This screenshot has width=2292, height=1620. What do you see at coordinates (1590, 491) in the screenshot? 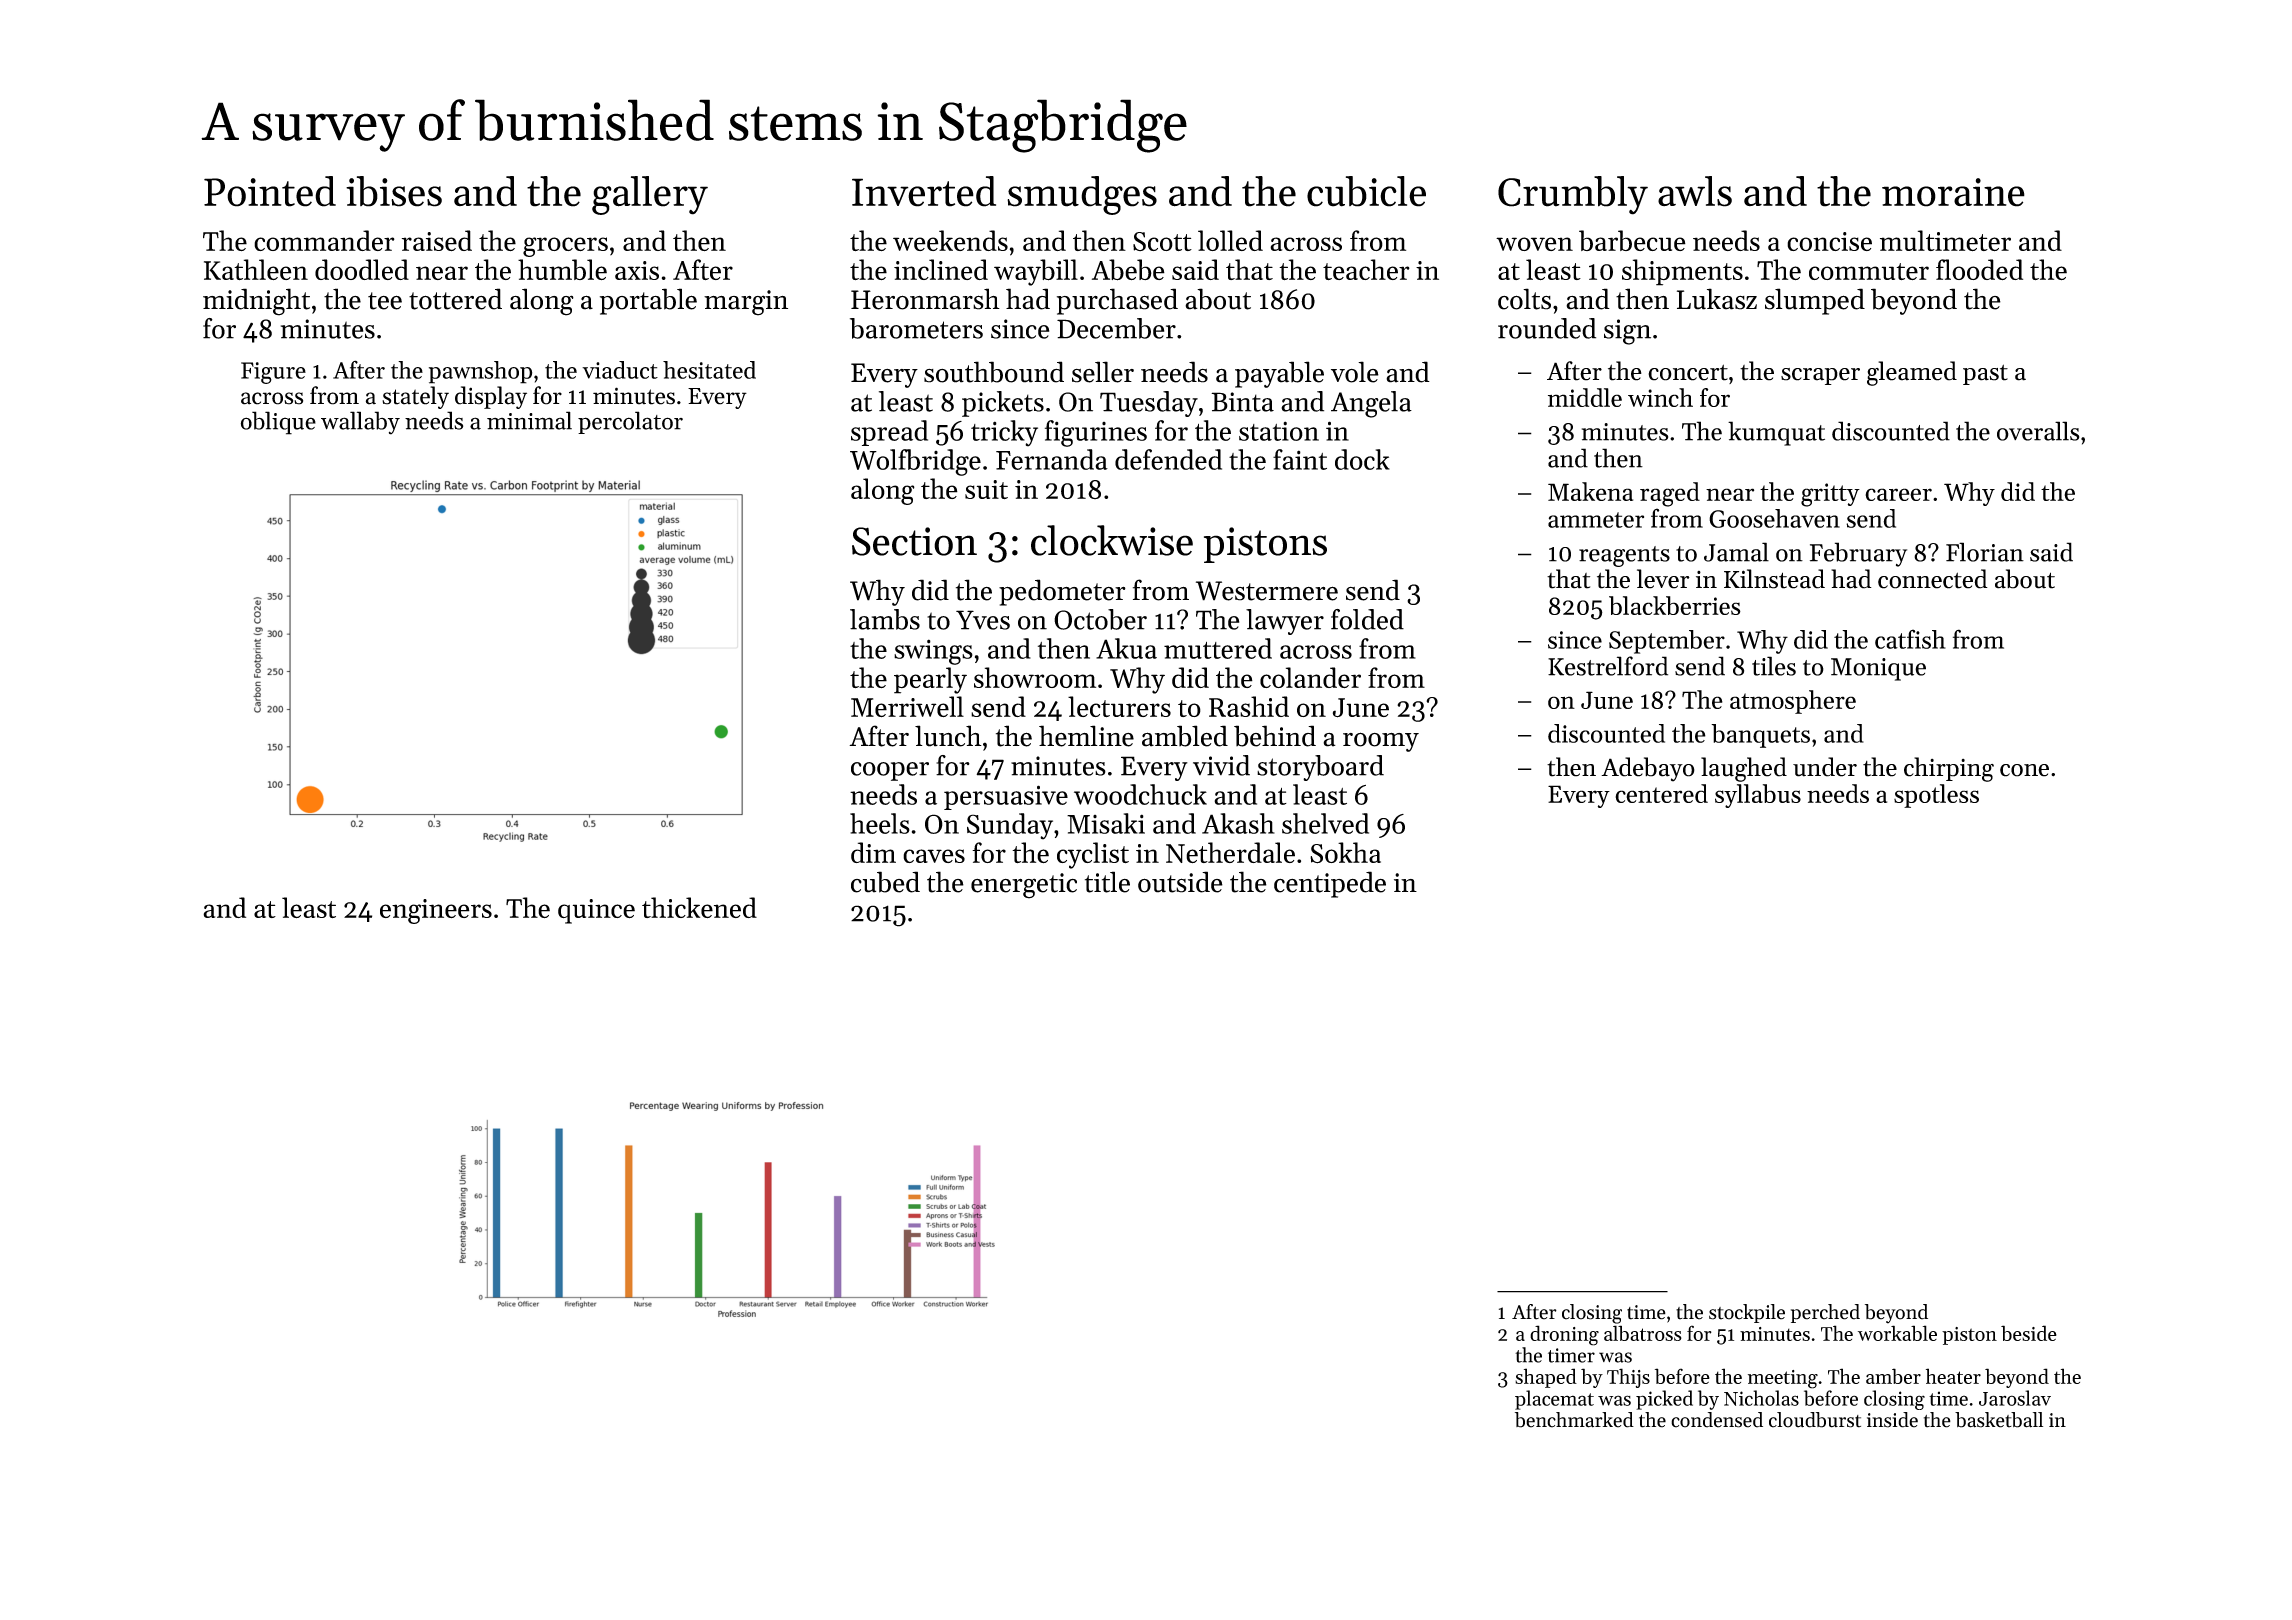
I see `Makena` at bounding box center [1590, 491].
